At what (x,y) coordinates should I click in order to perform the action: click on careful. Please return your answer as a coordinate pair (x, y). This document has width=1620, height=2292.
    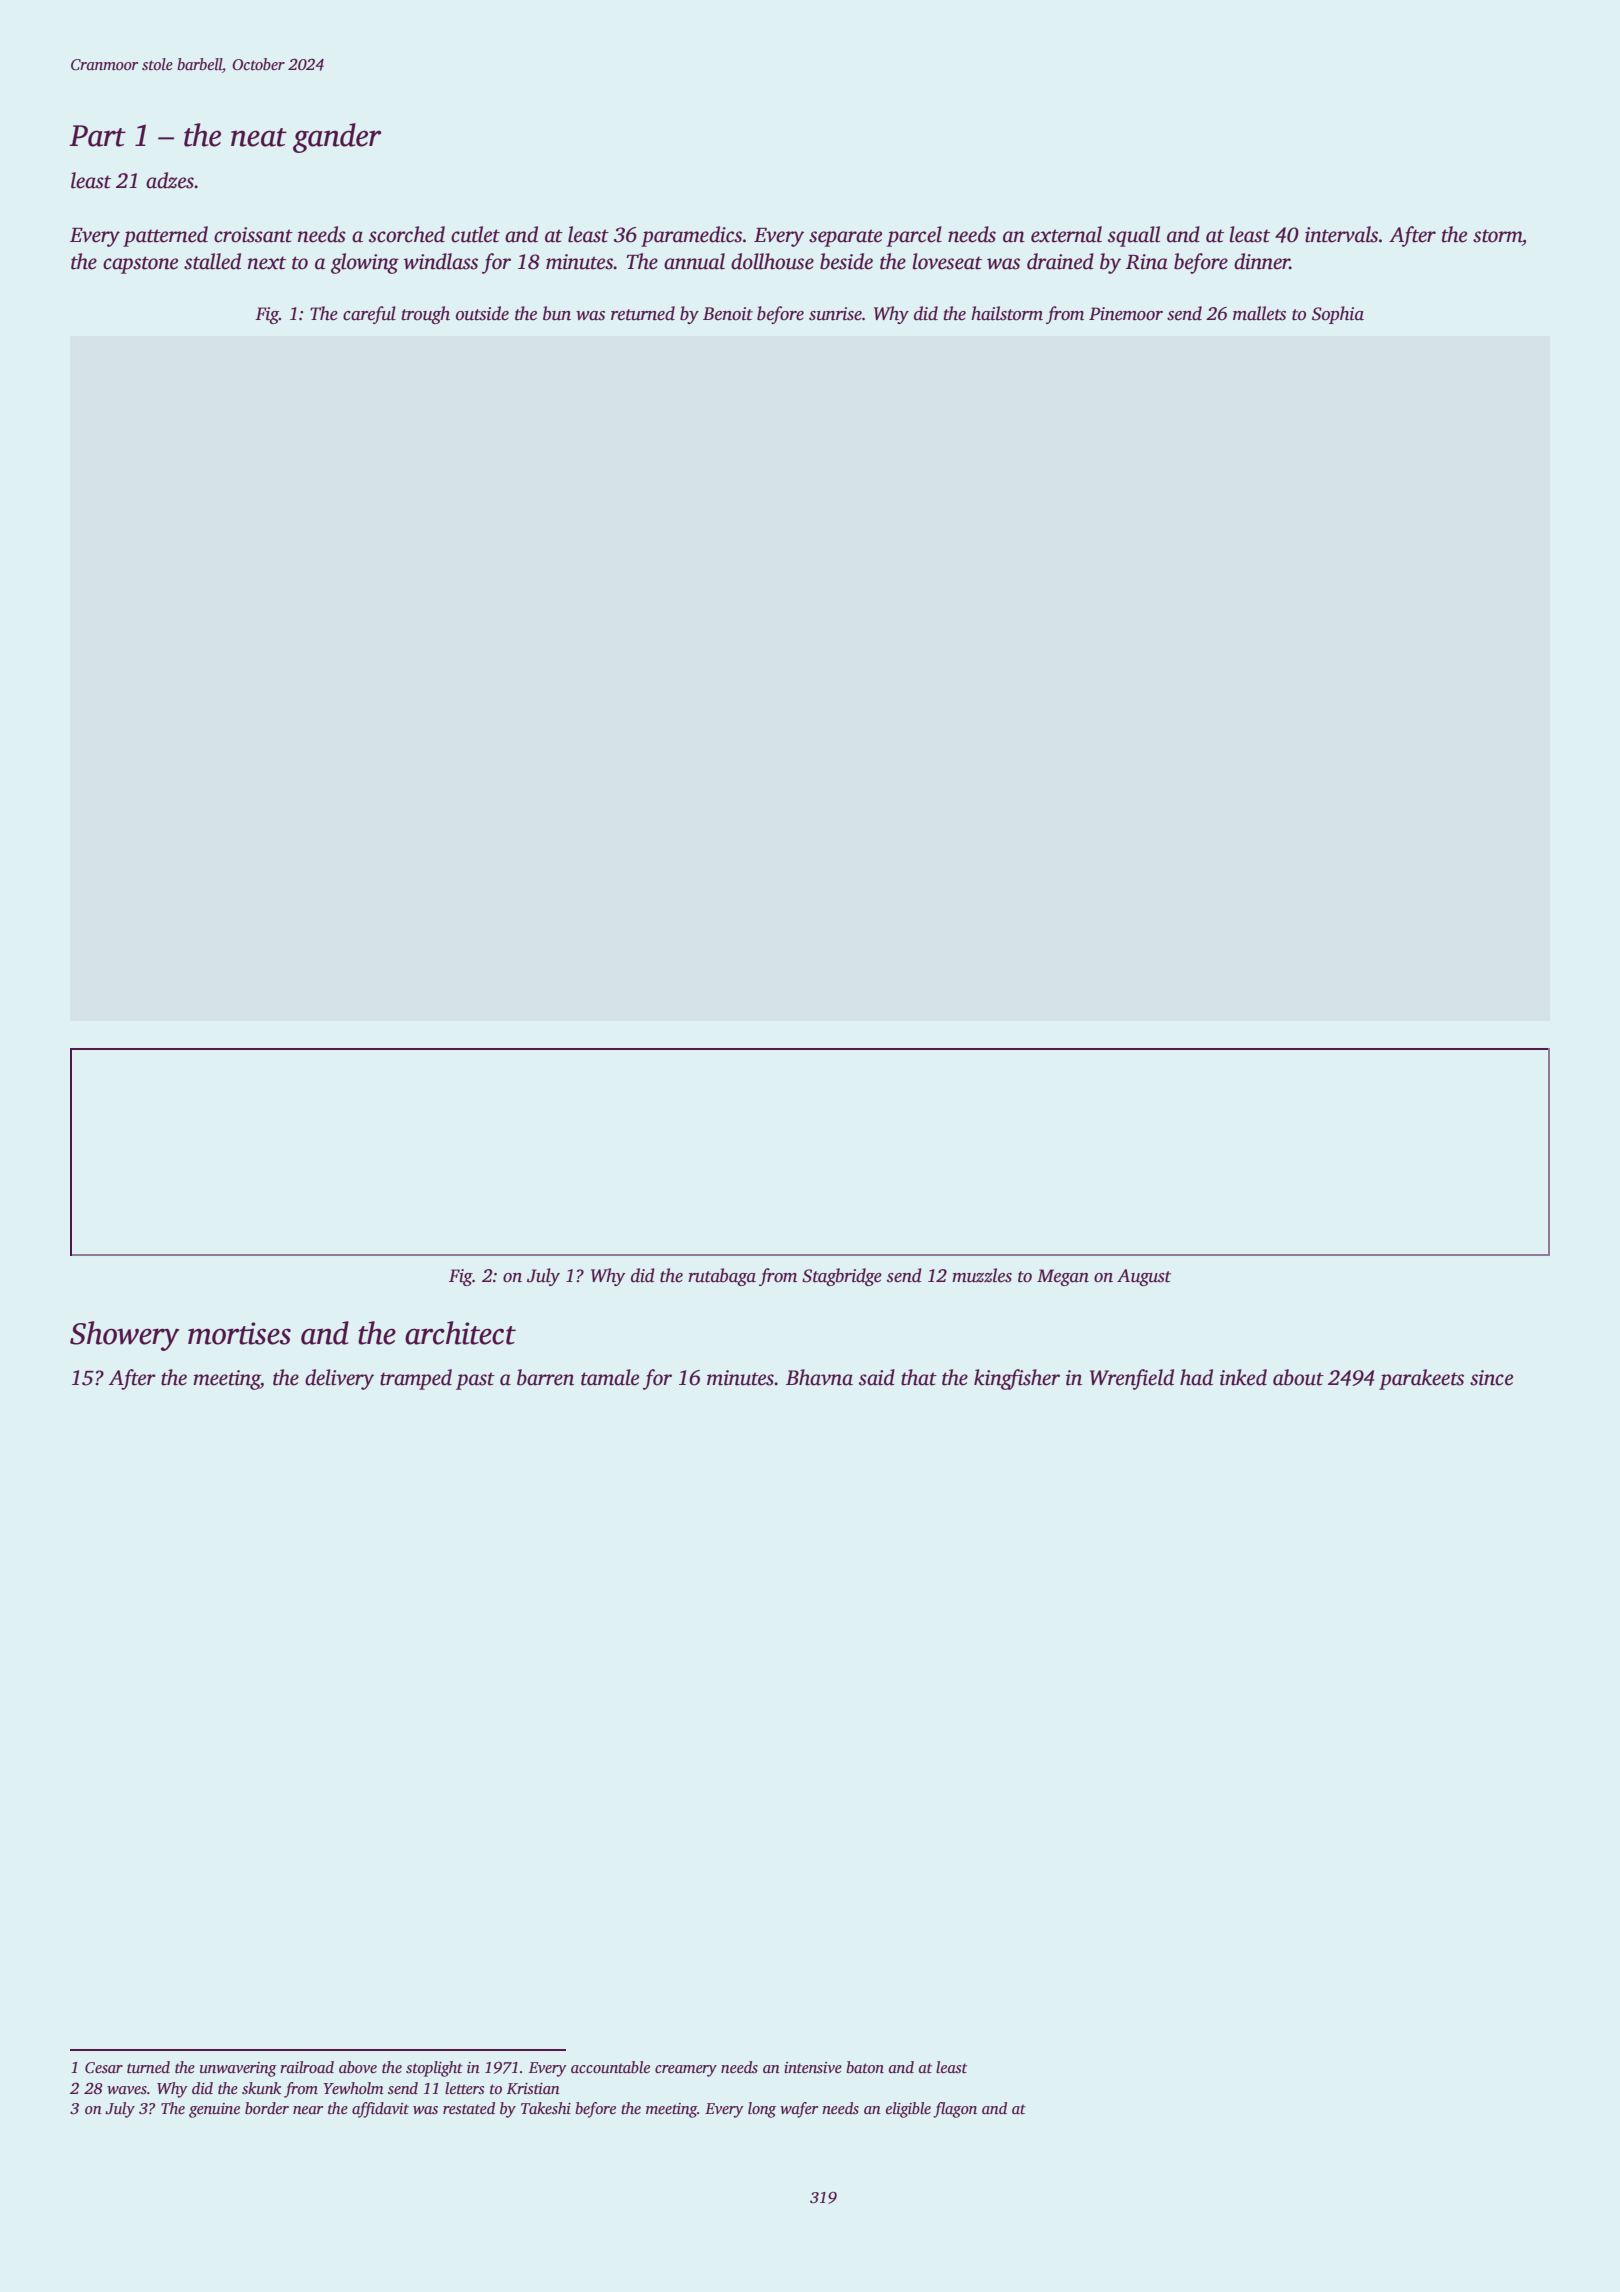
    Looking at the image, I should click on (369, 315).
